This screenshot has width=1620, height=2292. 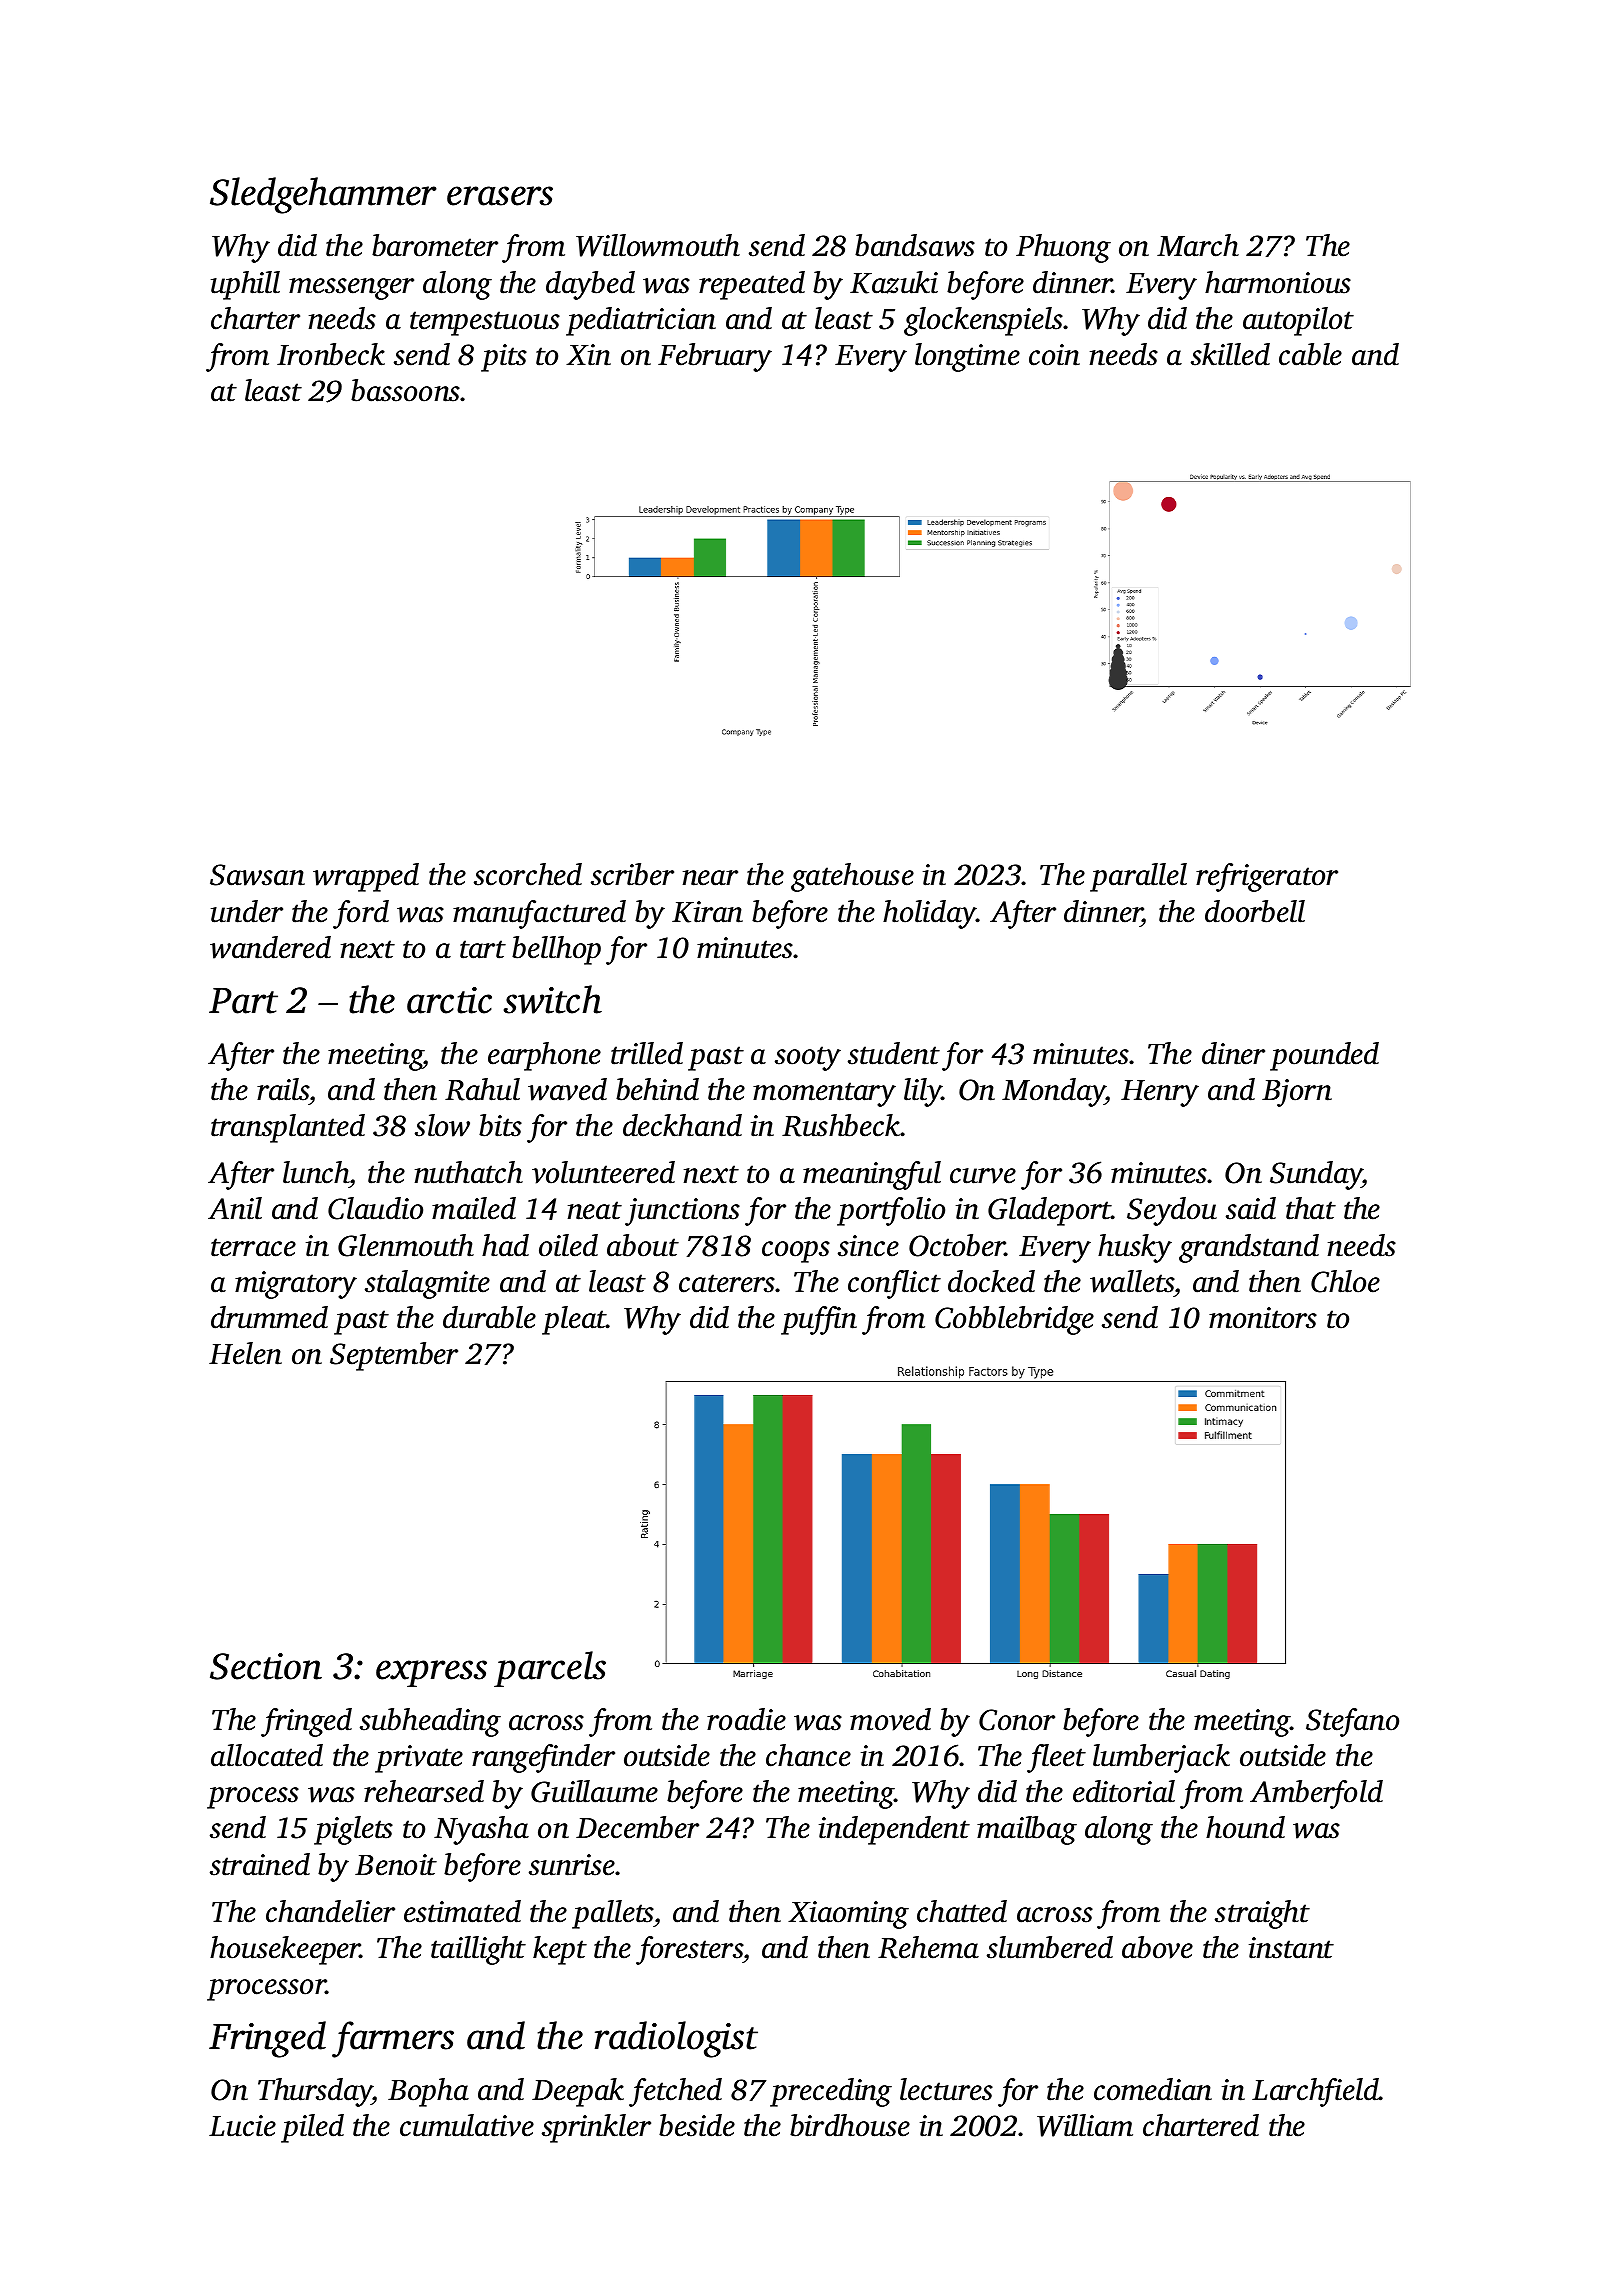 I want to click on refrigerator, so click(x=1267, y=877).
